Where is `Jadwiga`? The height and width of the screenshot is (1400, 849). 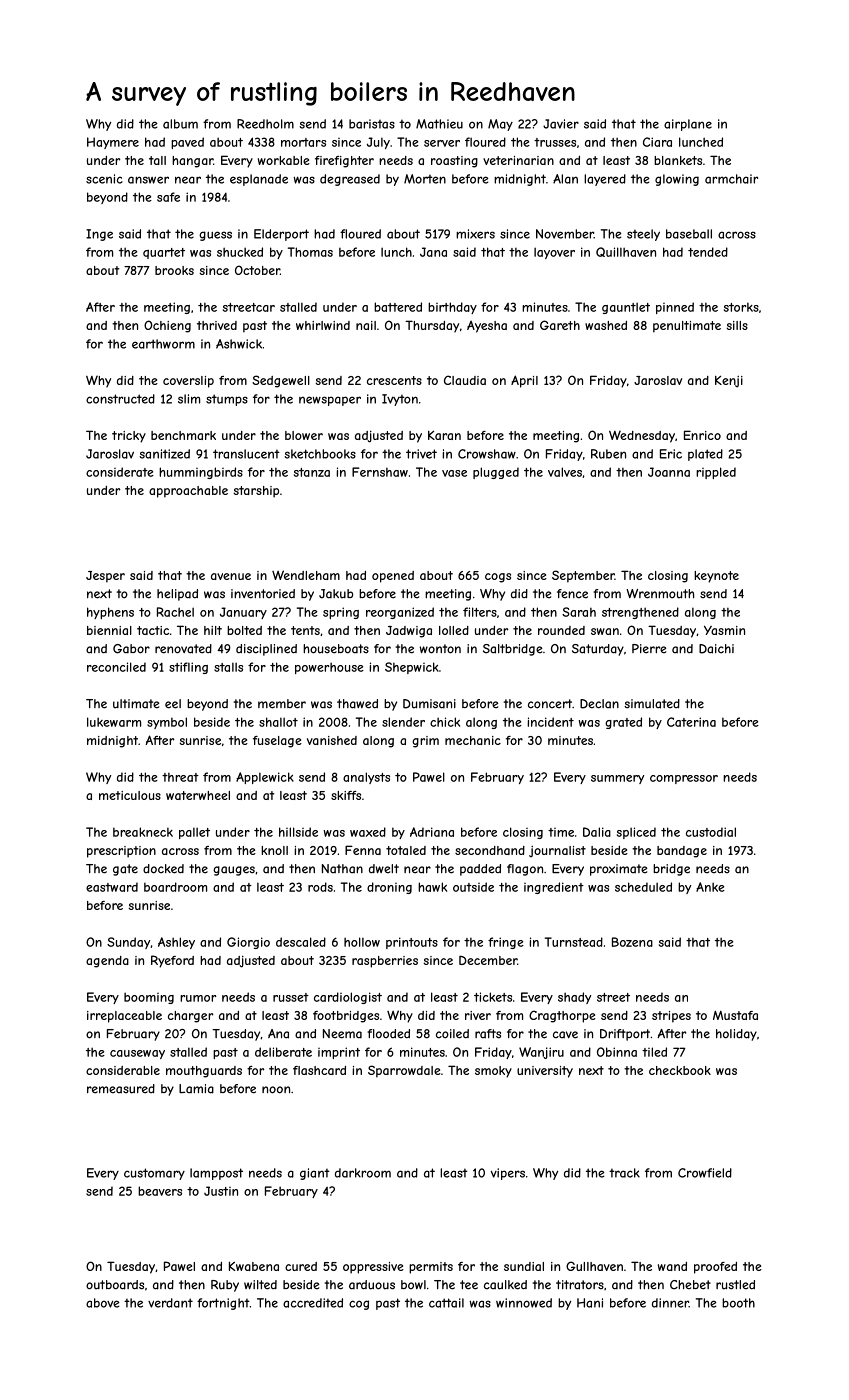
Jadwiga is located at coordinates (409, 632).
